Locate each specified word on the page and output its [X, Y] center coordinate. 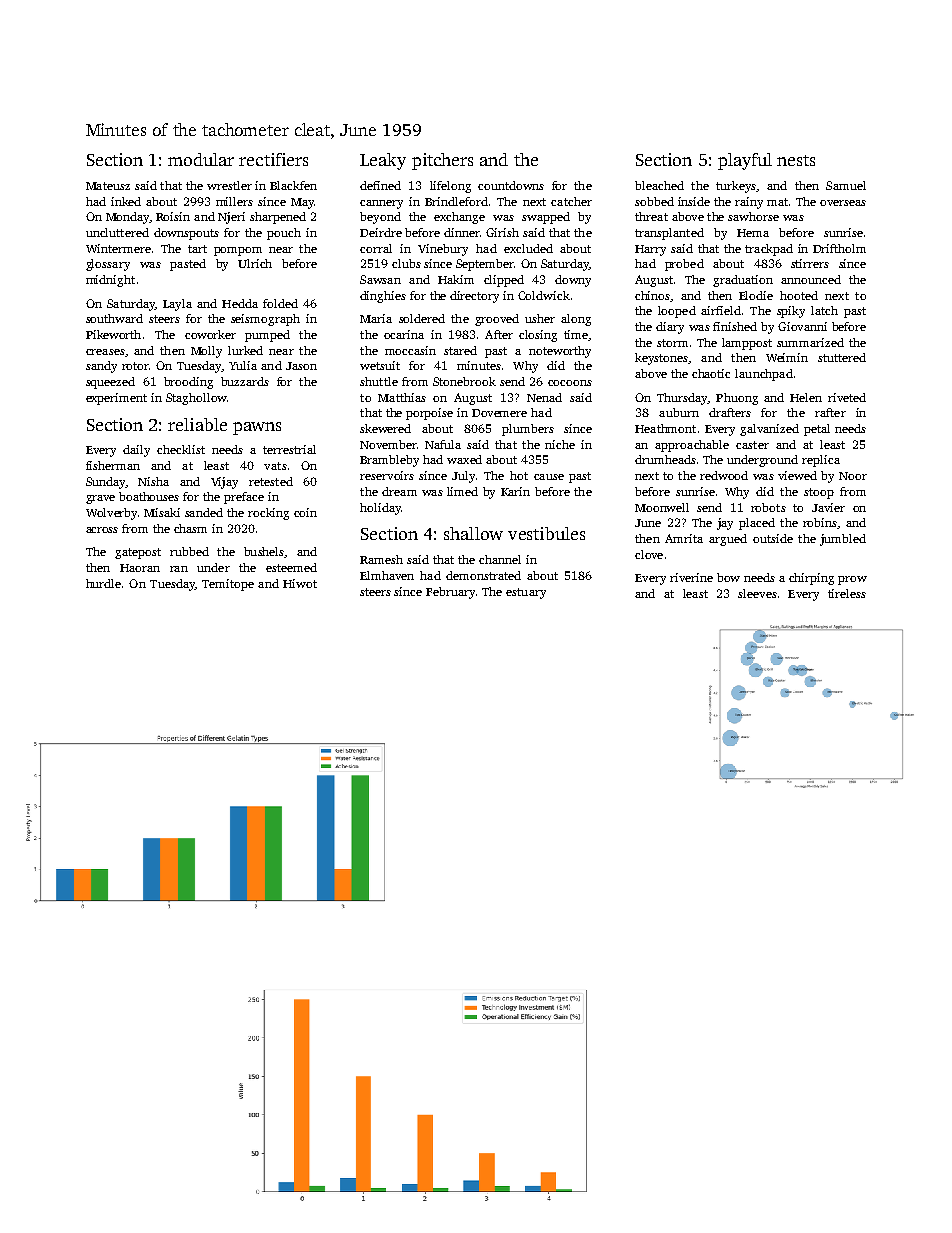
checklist [181, 449]
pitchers [442, 161]
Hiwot [300, 583]
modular [201, 159]
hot [519, 475]
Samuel [846, 185]
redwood [724, 475]
